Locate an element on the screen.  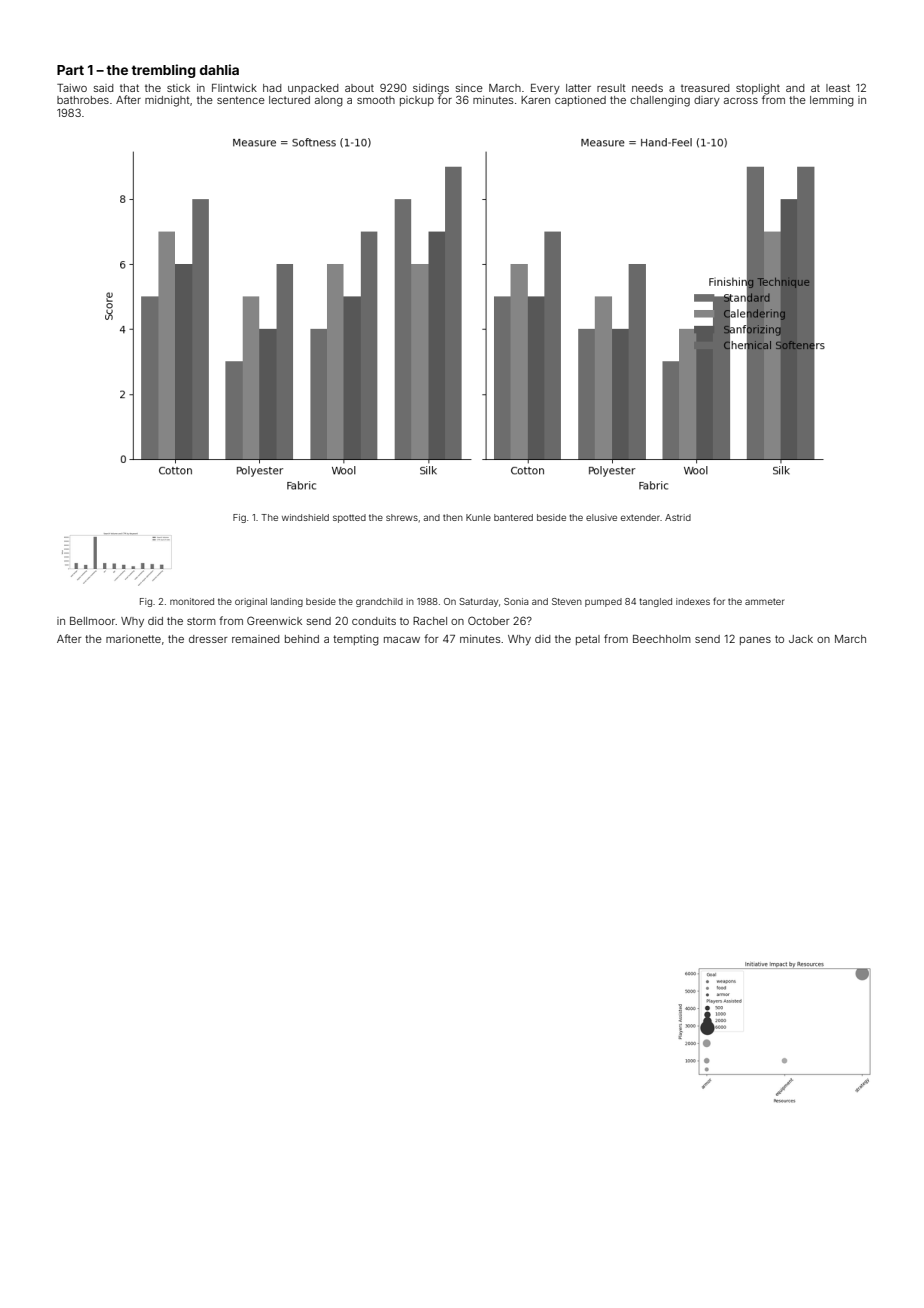
windshield is located at coordinates (305, 517).
